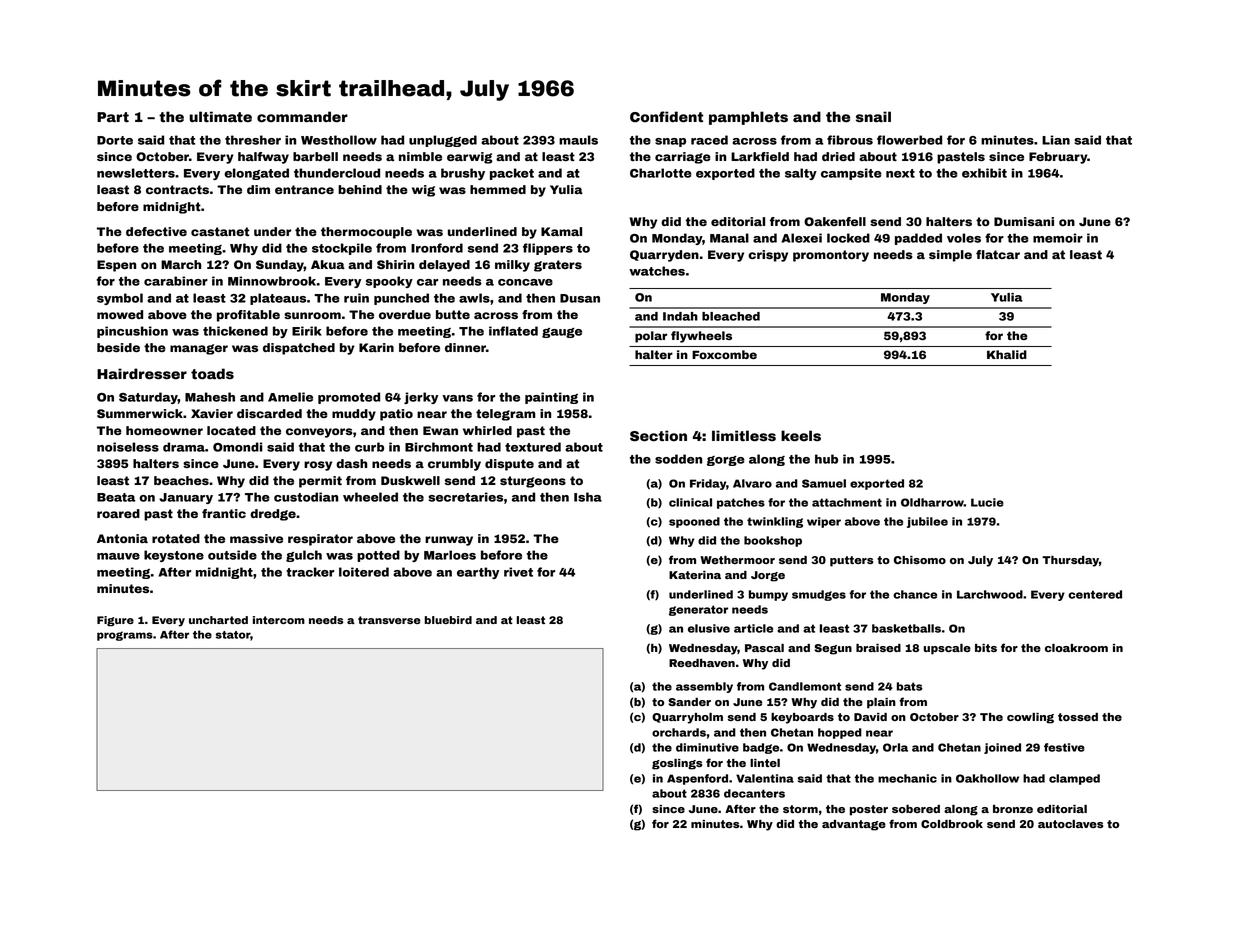  I want to click on programs, so click(125, 636).
